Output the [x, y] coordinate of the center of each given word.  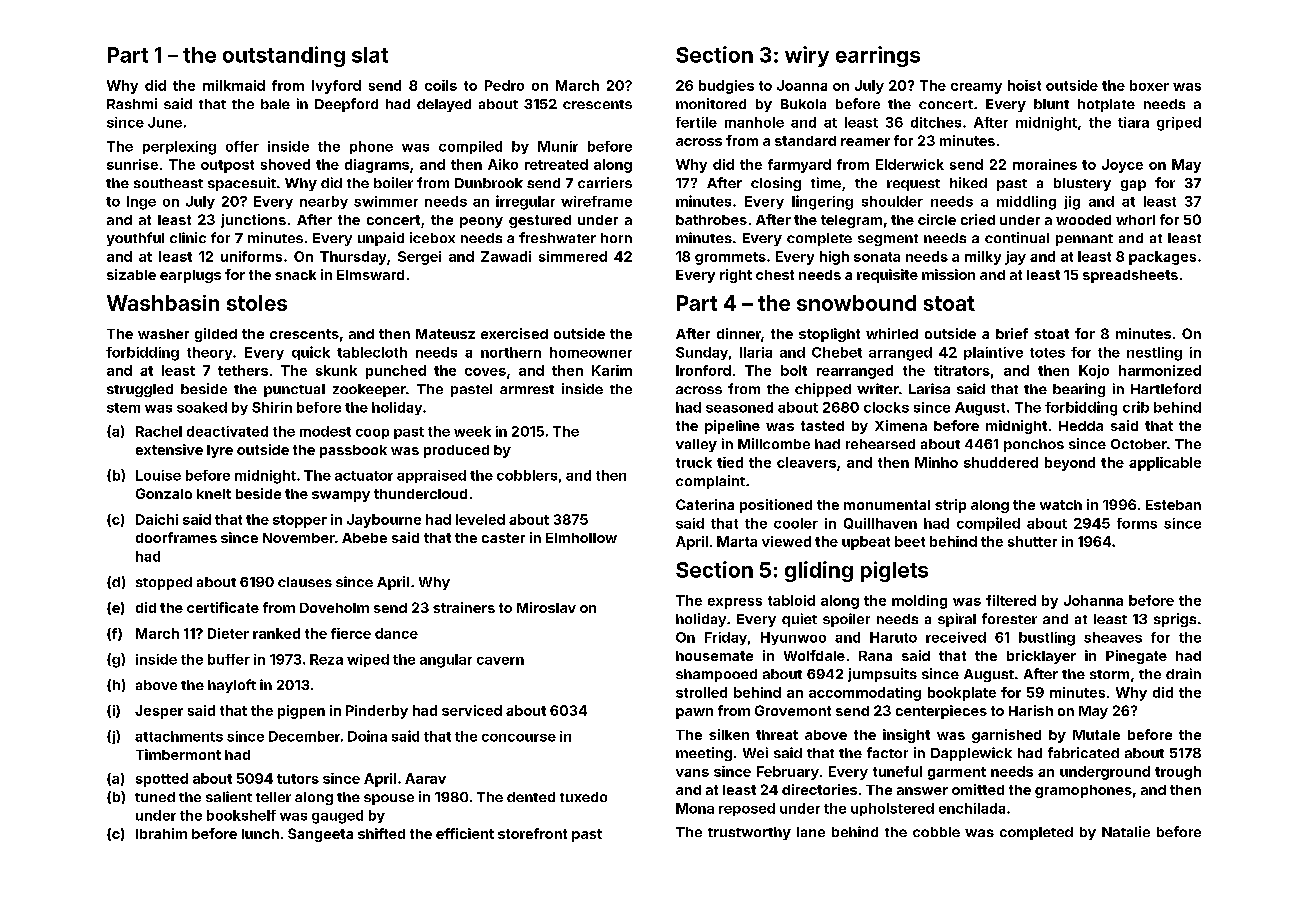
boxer [1149, 85]
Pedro [504, 85]
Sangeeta [320, 835]
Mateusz [445, 334]
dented [531, 797]
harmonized [1160, 370]
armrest [527, 389]
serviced [472, 710]
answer [922, 791]
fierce [351, 633]
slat [370, 55]
